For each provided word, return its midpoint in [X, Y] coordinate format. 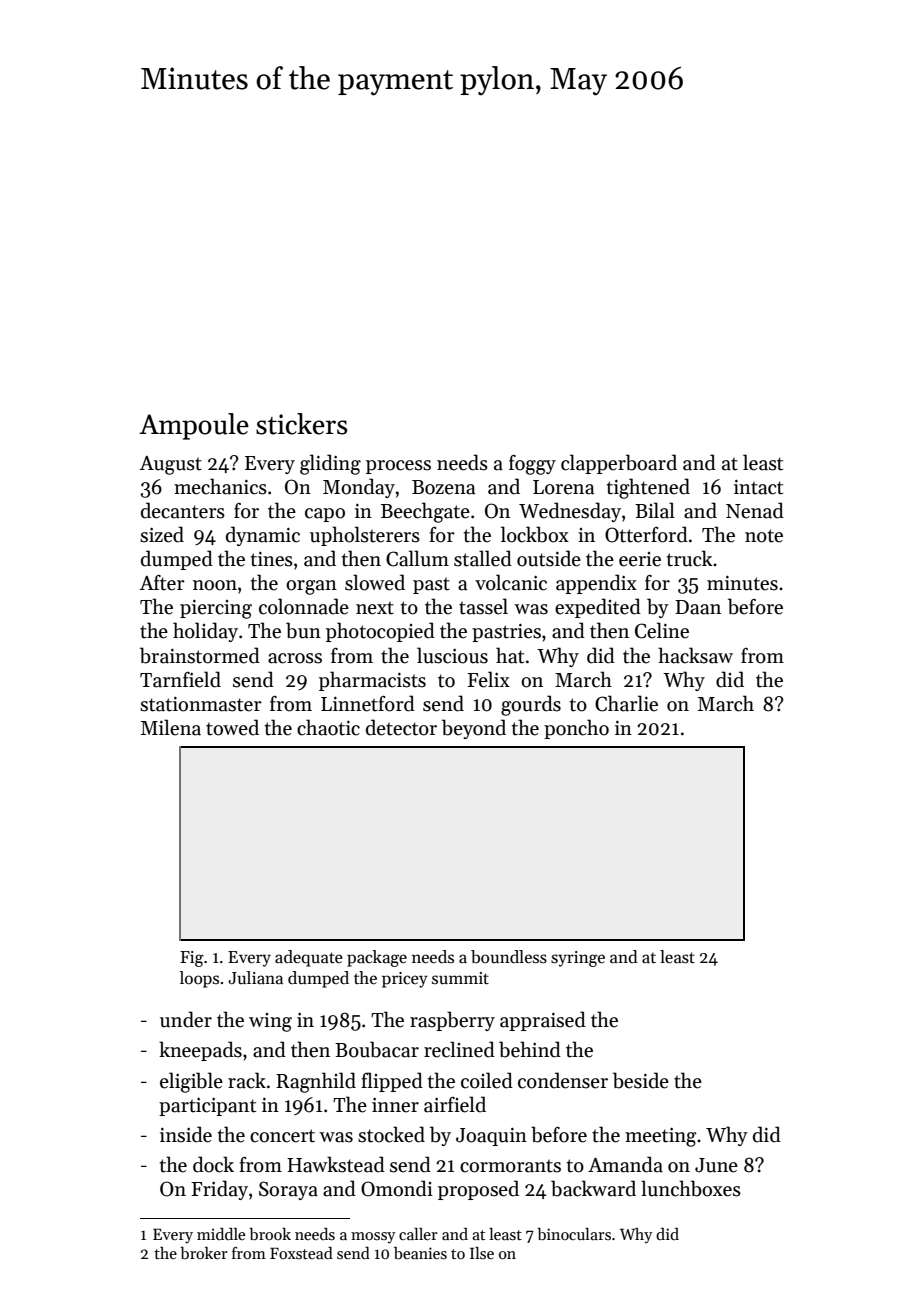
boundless [509, 957]
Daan [698, 607]
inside [186, 1134]
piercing [216, 609]
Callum [417, 558]
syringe [578, 959]
